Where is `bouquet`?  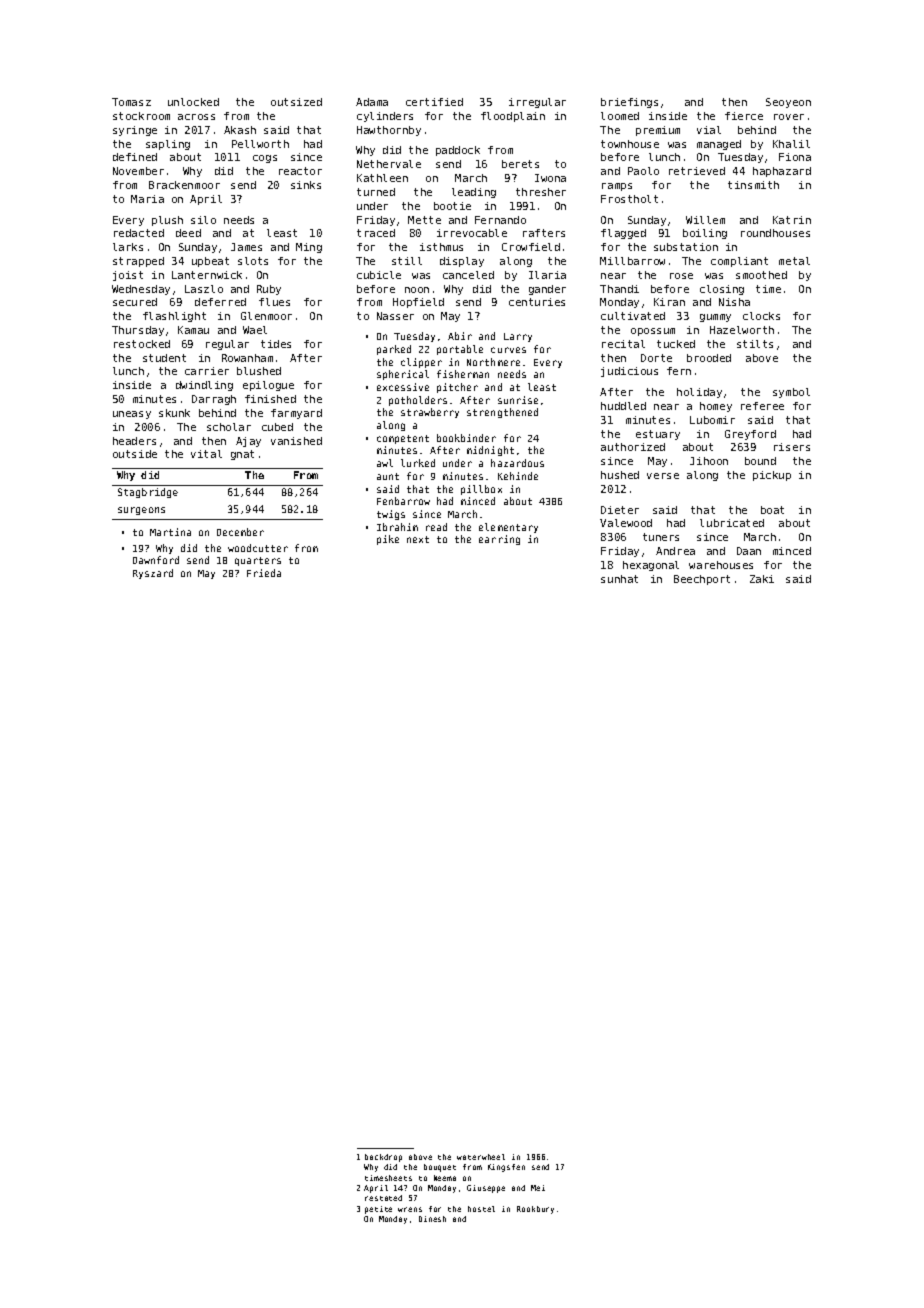
bouquet is located at coordinates (440, 1168).
